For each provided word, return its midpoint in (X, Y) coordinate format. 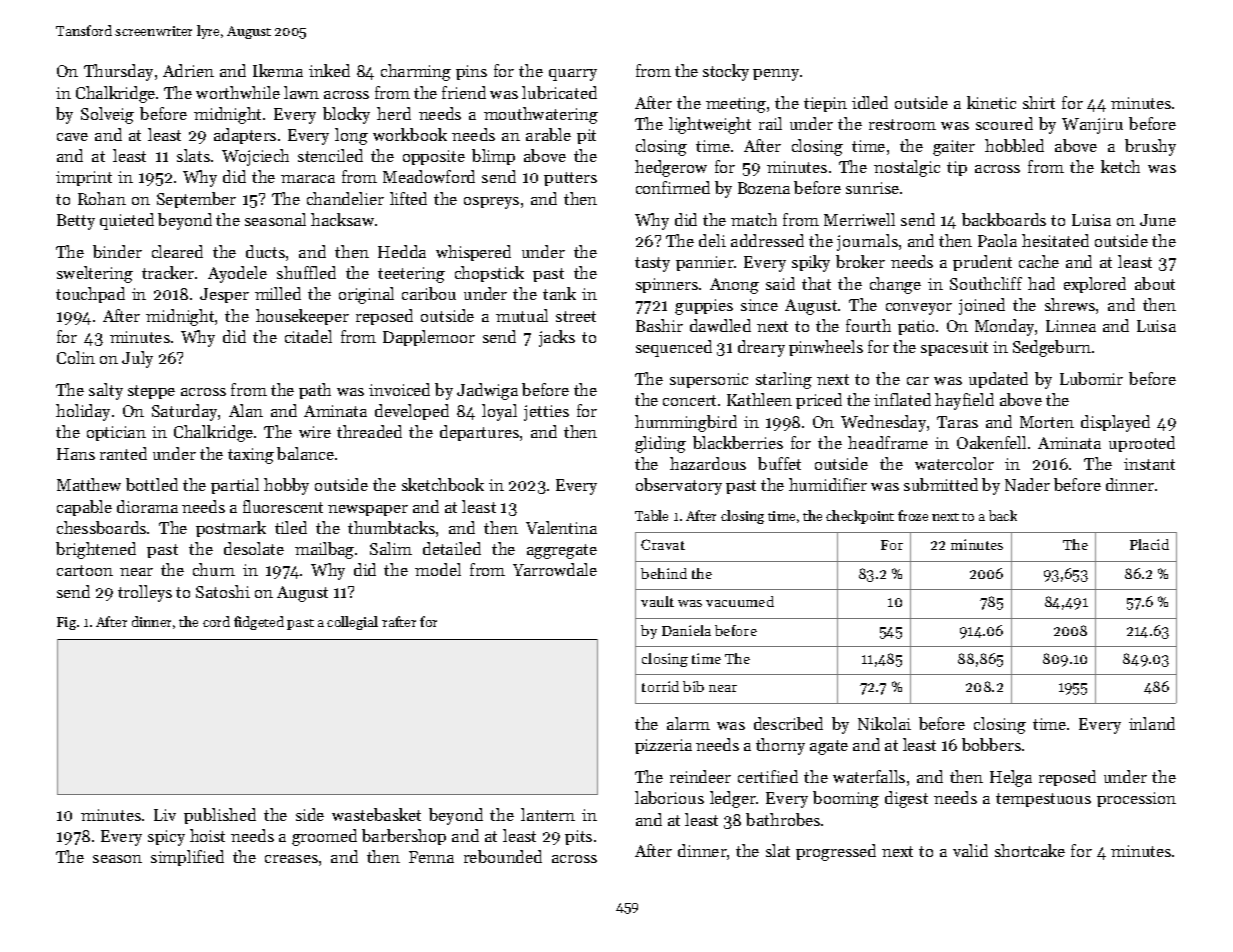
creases (291, 859)
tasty (652, 264)
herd (394, 113)
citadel (308, 336)
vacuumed (740, 601)
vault (657, 601)
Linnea (1071, 326)
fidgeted (259, 623)
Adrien (188, 70)
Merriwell (859, 219)
